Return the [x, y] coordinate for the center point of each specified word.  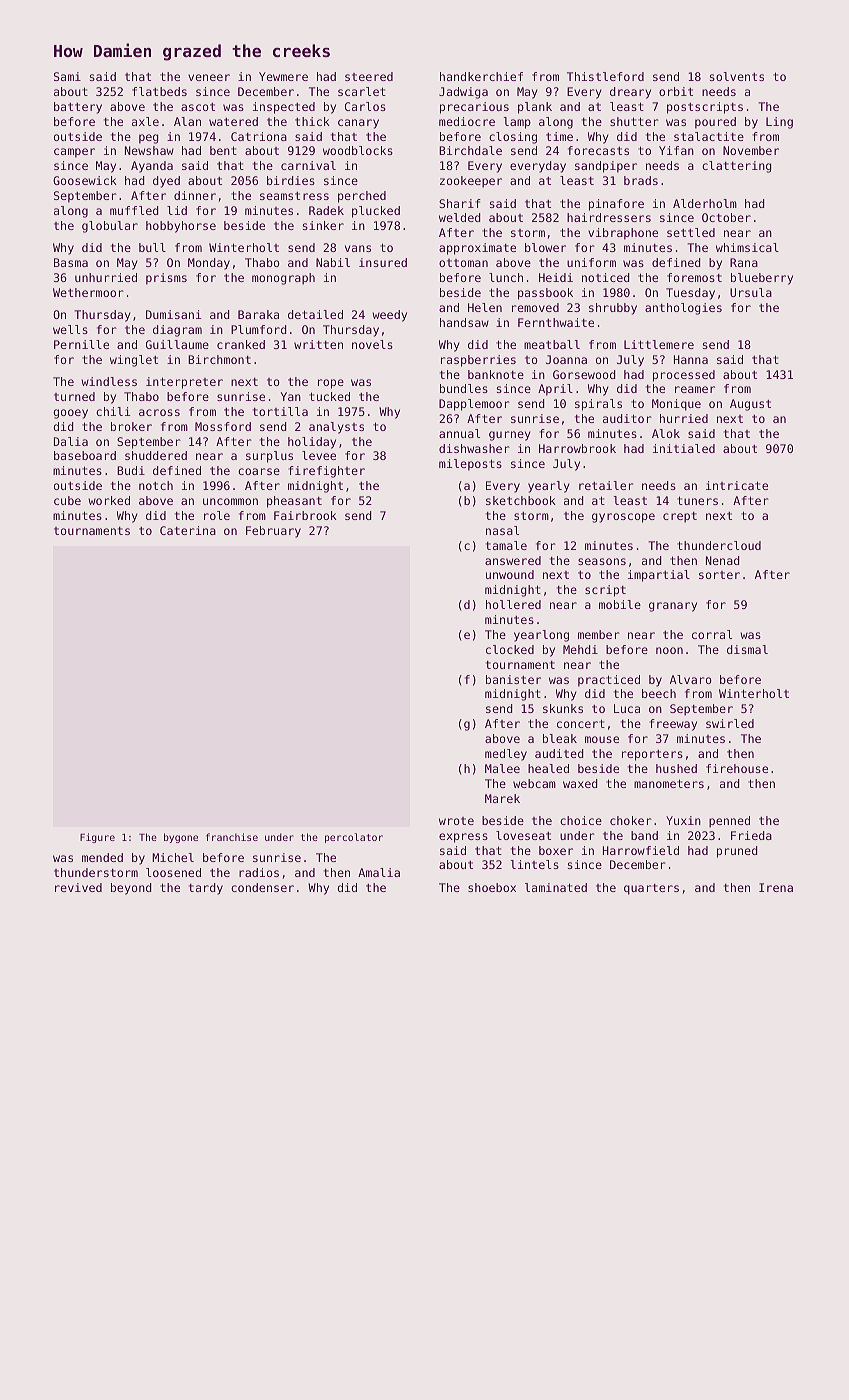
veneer [209, 77]
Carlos [365, 106]
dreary [630, 93]
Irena [776, 887]
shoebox [492, 887]
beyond [131, 889]
